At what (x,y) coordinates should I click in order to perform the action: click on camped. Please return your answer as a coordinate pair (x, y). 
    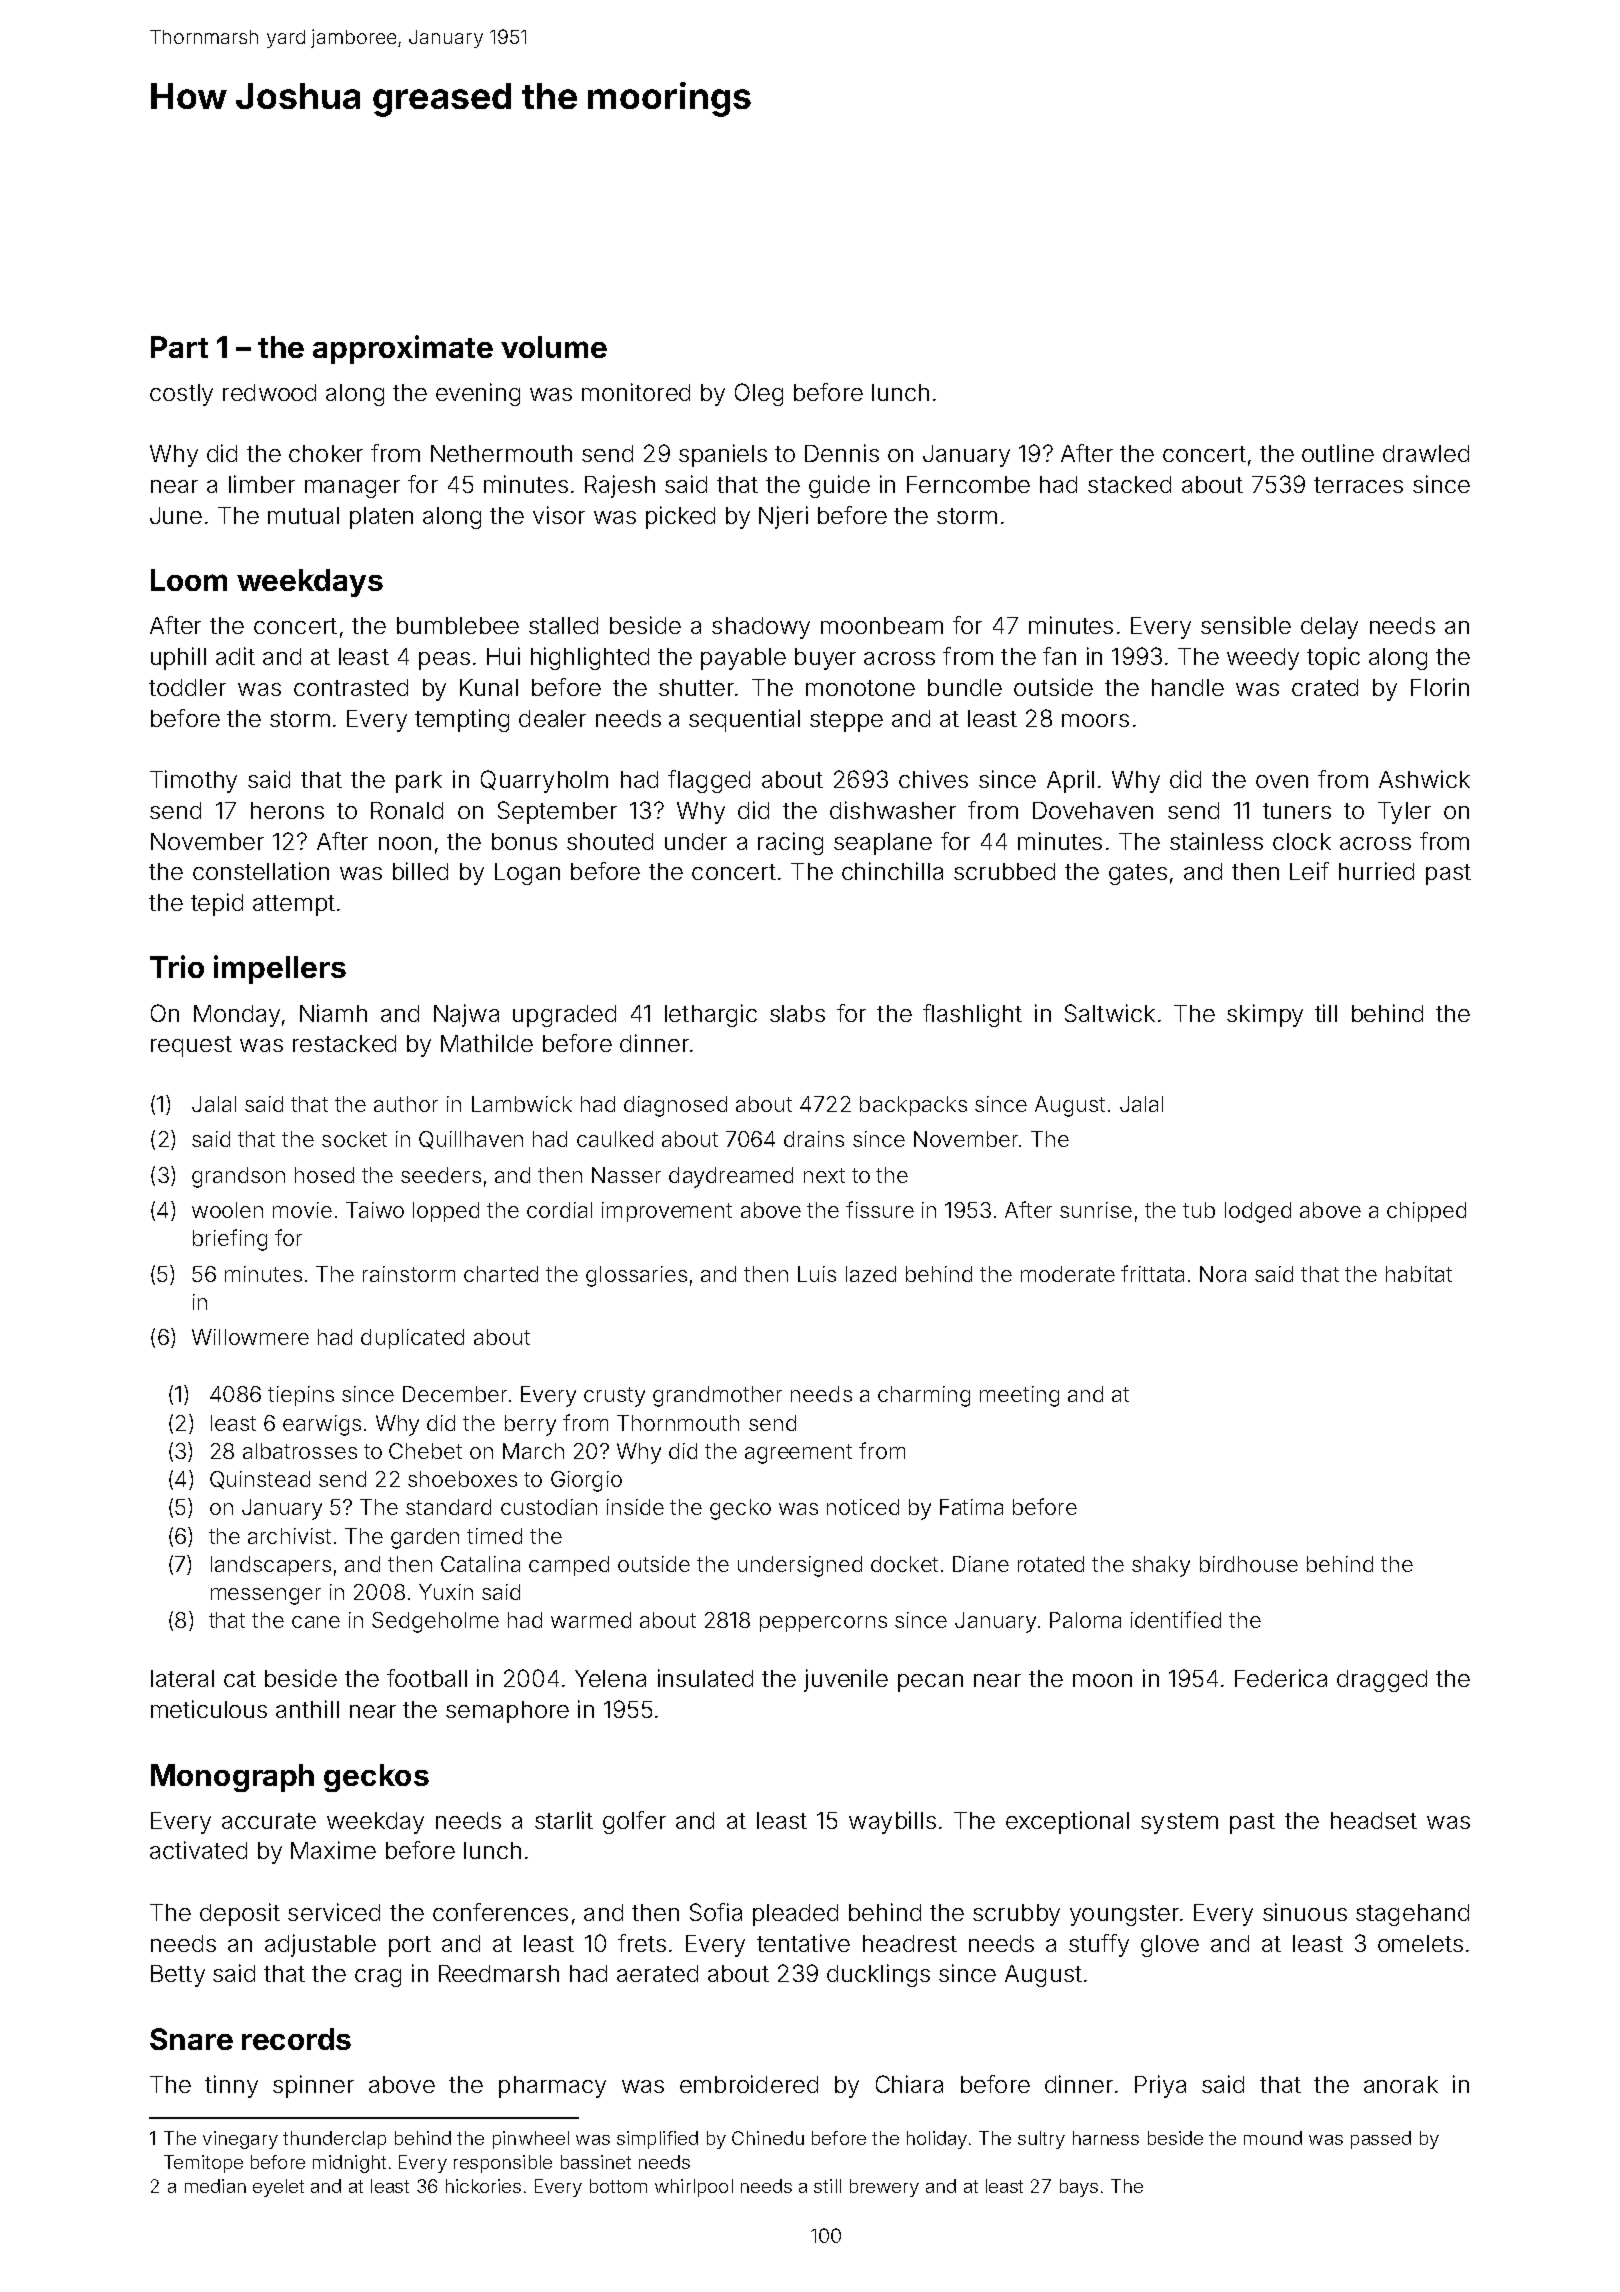
    Looking at the image, I should click on (569, 1566).
